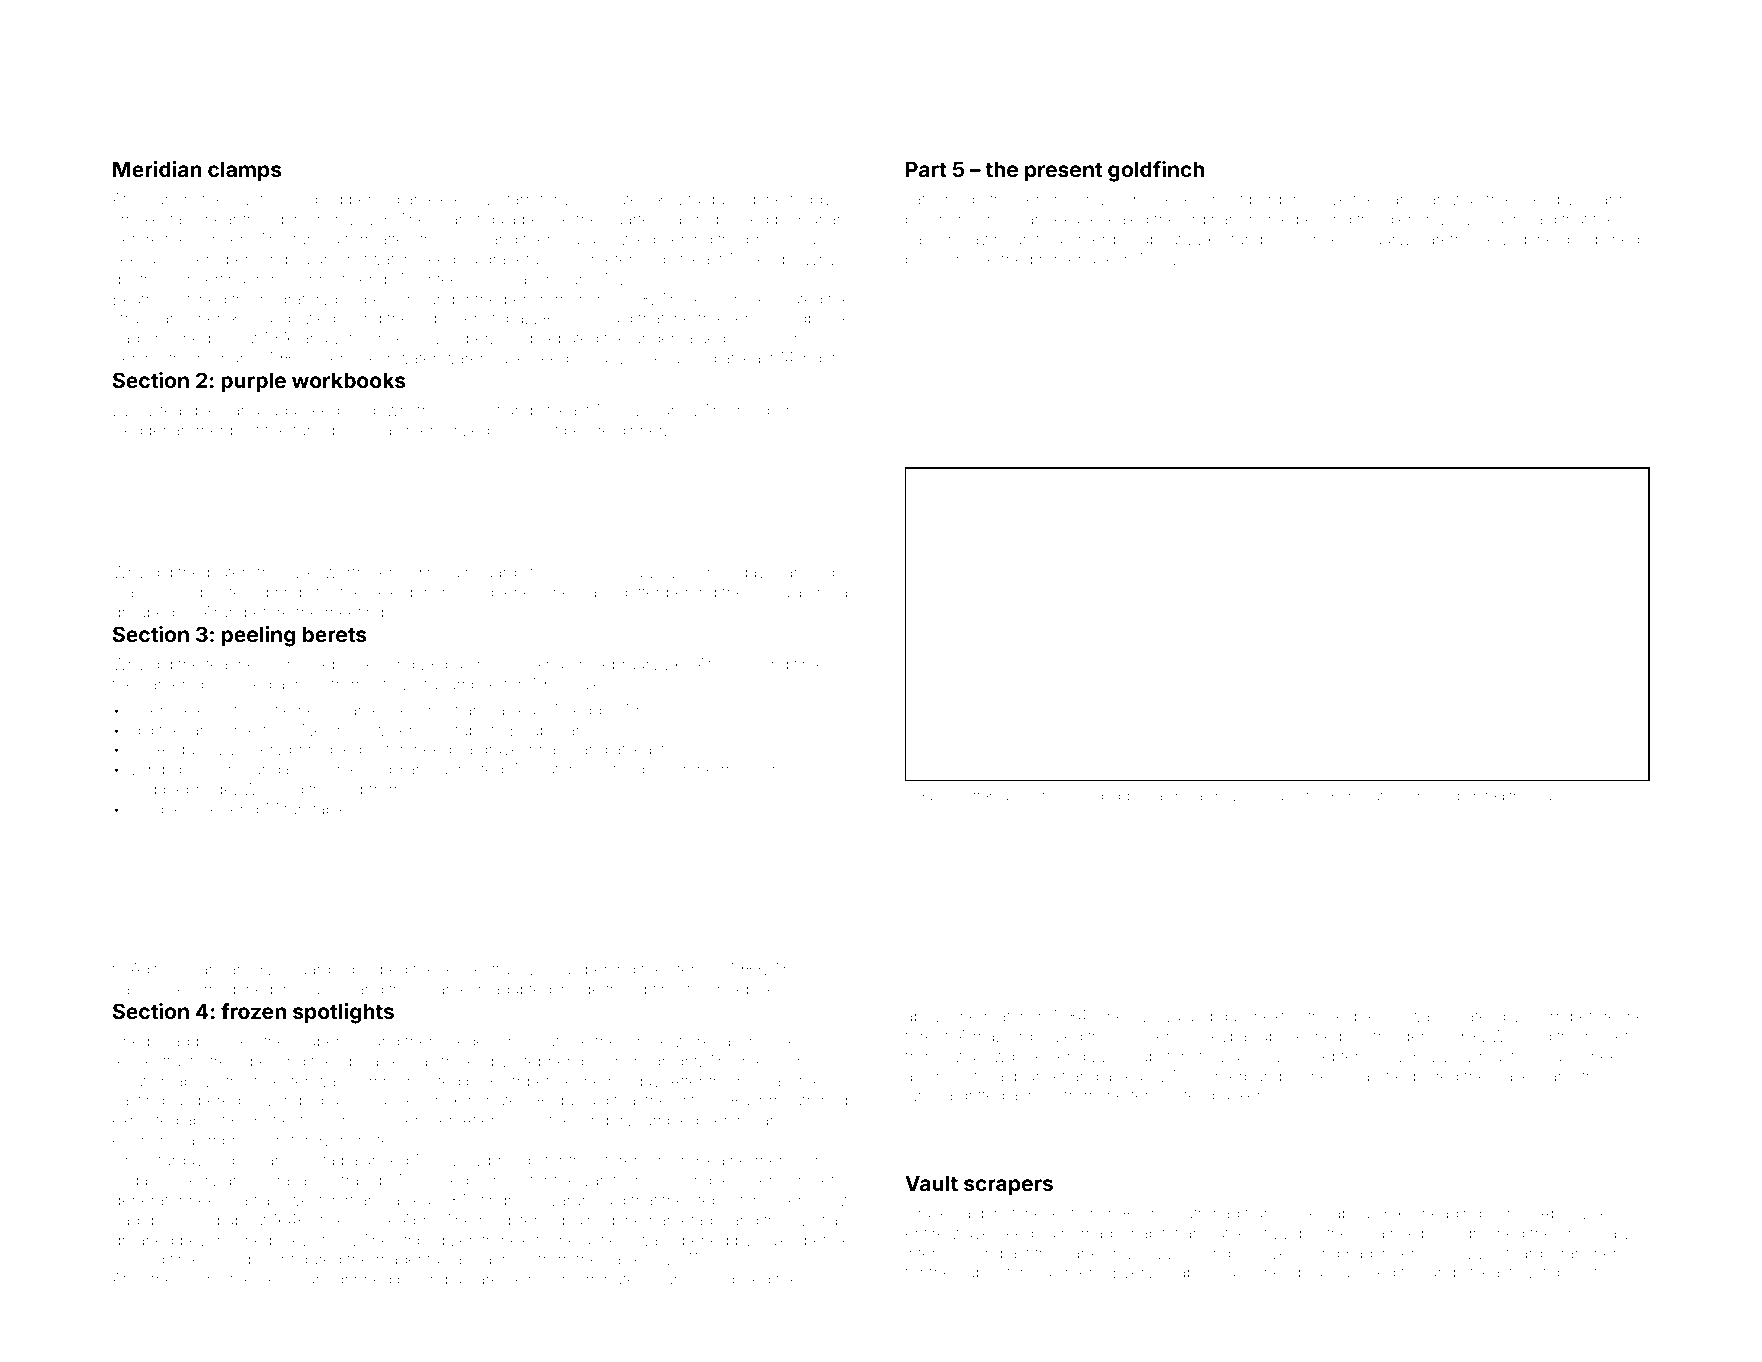 Image resolution: width=1762 pixels, height=1362 pixels. I want to click on Longdene, so click(494, 594).
